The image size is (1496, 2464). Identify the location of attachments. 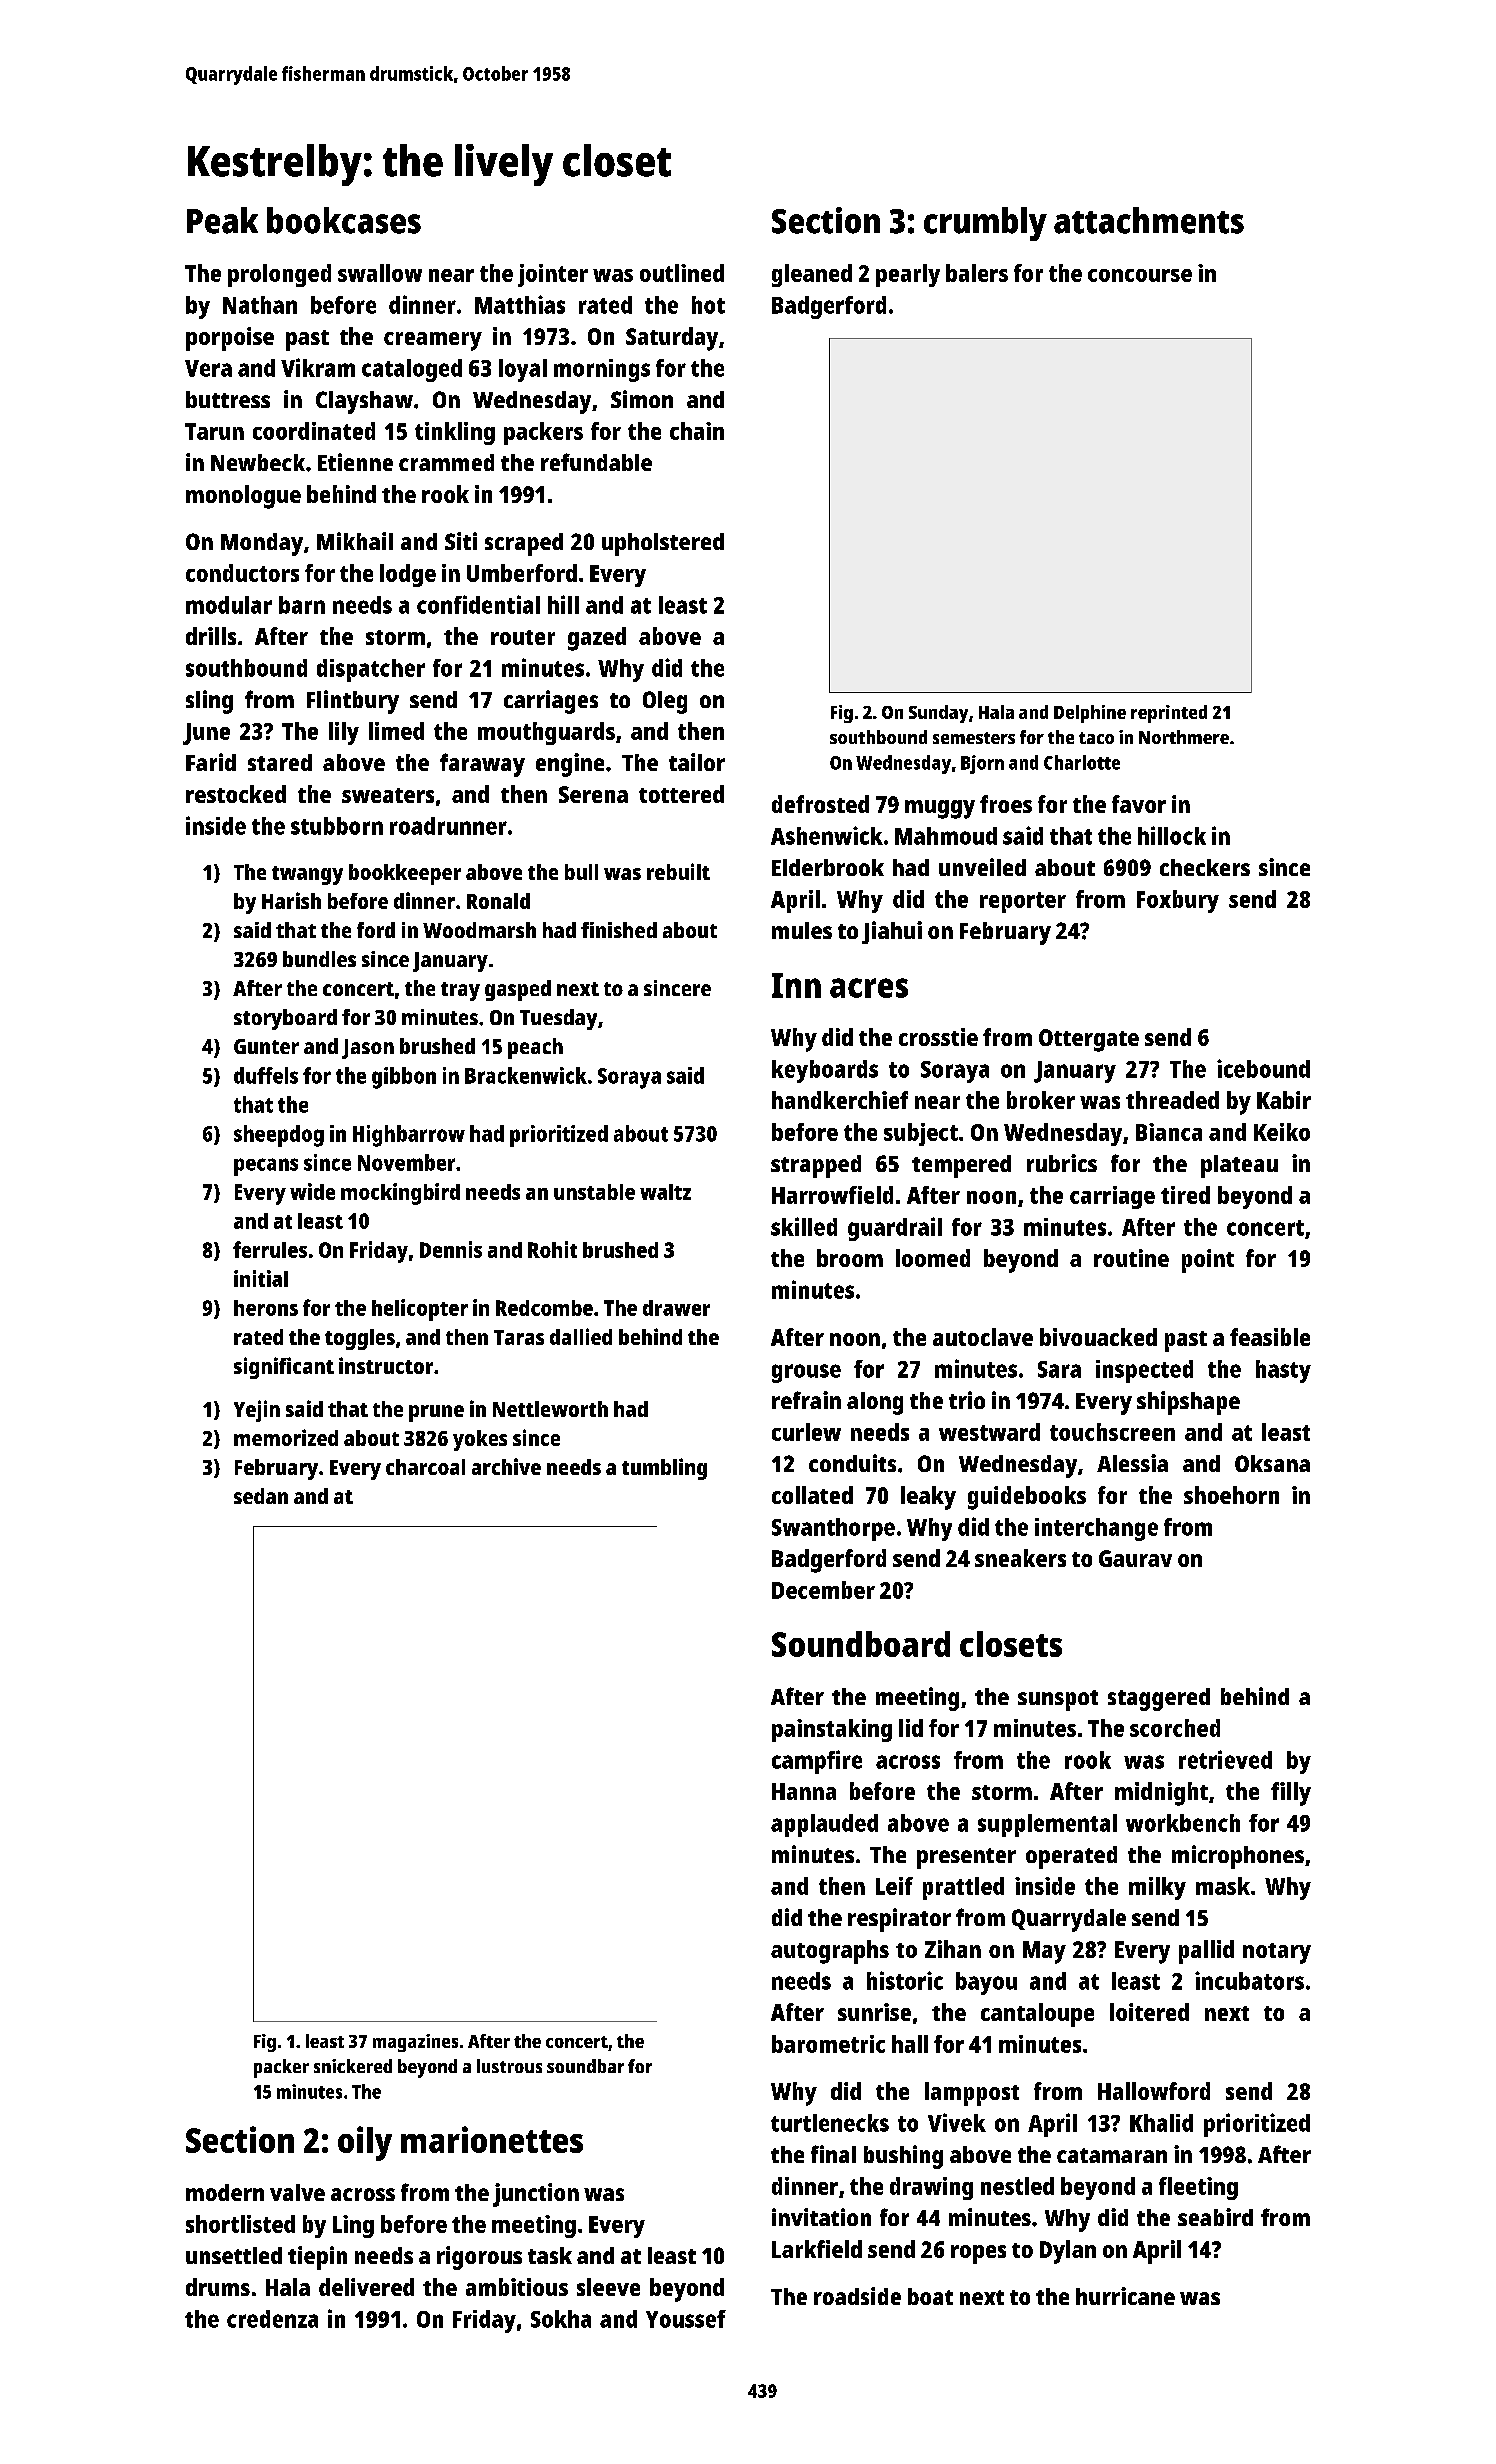
(1149, 220).
